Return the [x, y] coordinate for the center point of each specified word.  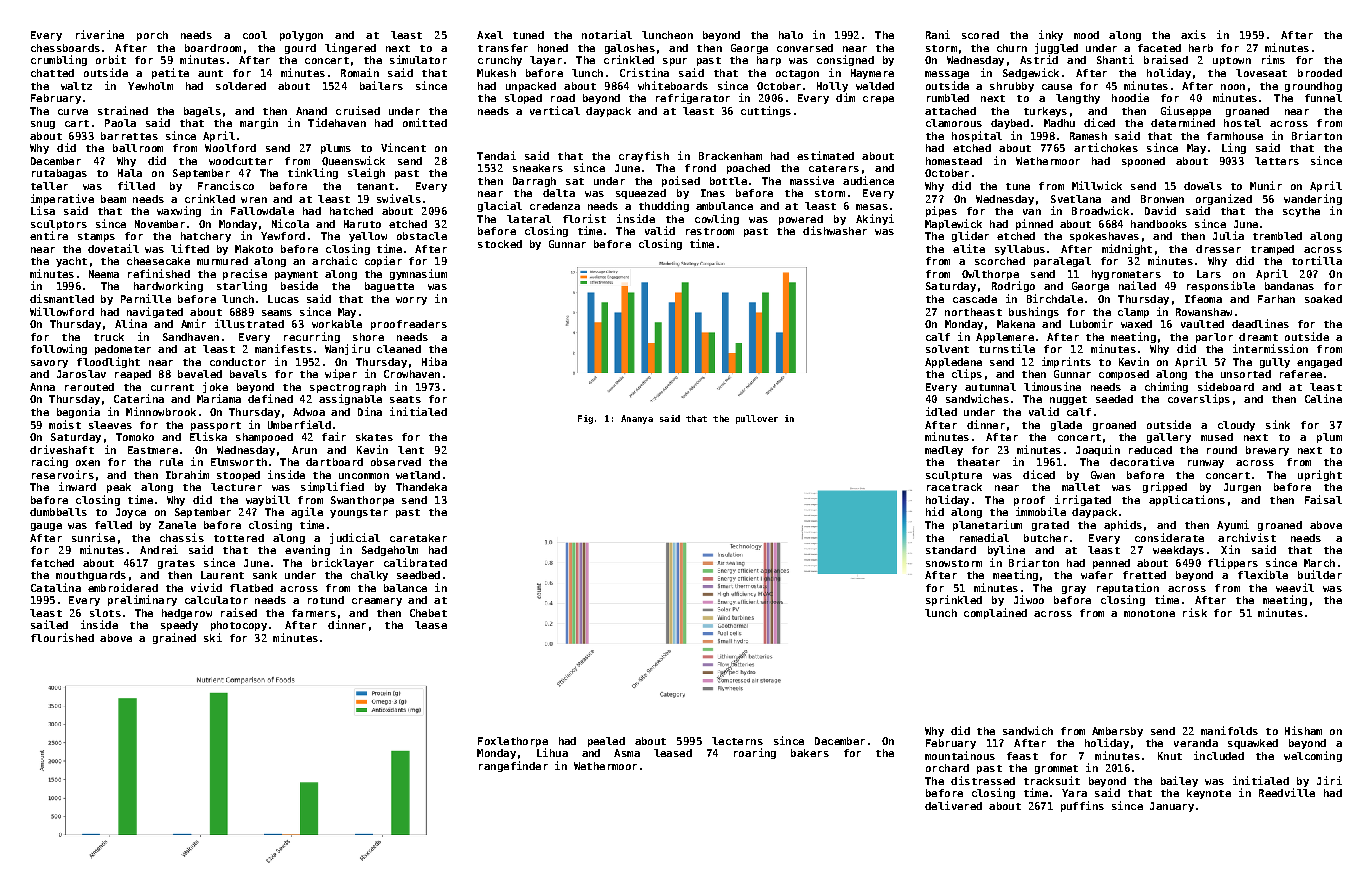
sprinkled [954, 600]
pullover [757, 419]
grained [174, 638]
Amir [193, 323]
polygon [301, 36]
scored [980, 35]
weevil [1295, 587]
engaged [1319, 363]
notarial [607, 34]
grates [176, 564]
